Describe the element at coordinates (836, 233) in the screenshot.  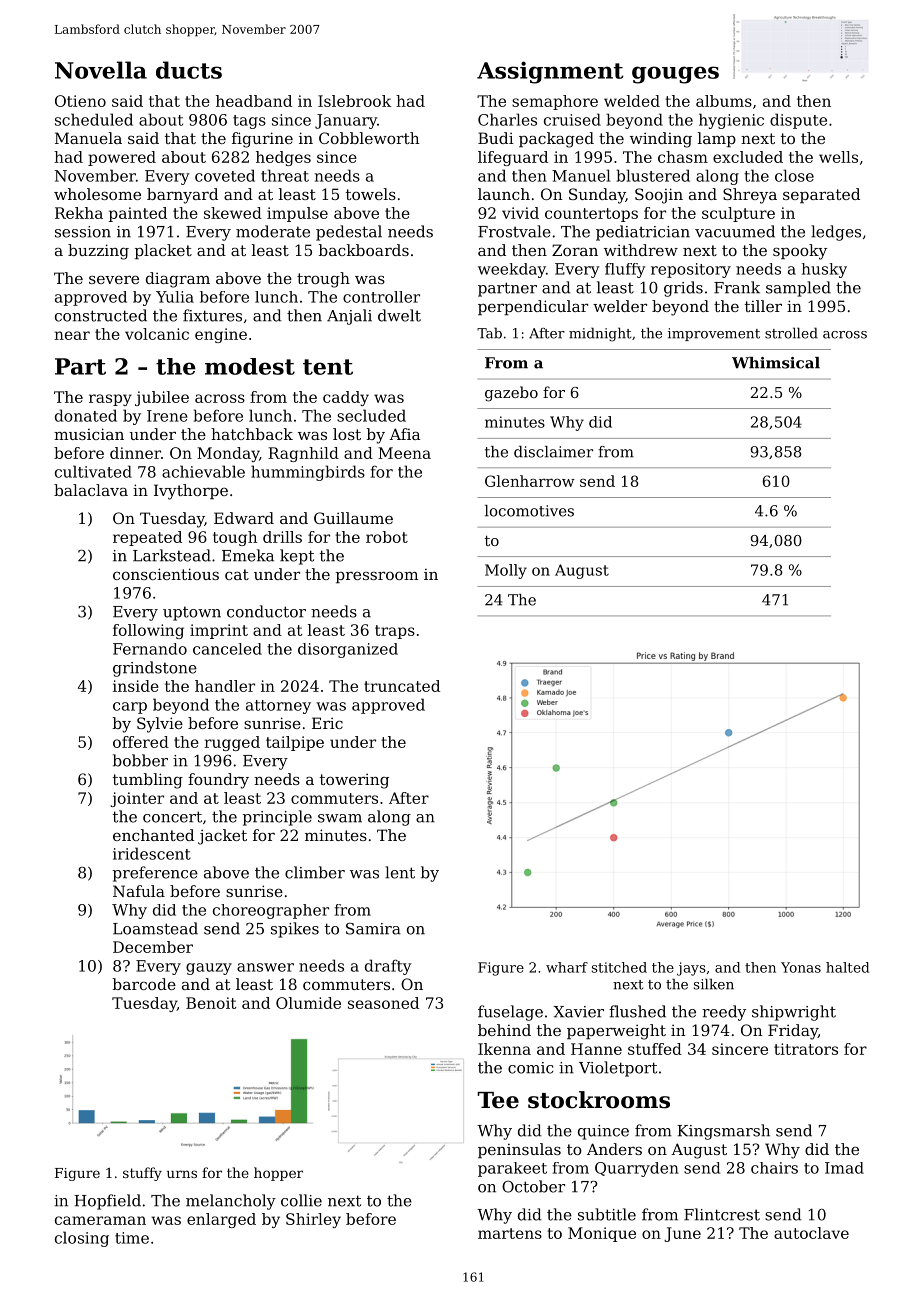
I see `ledges` at that location.
